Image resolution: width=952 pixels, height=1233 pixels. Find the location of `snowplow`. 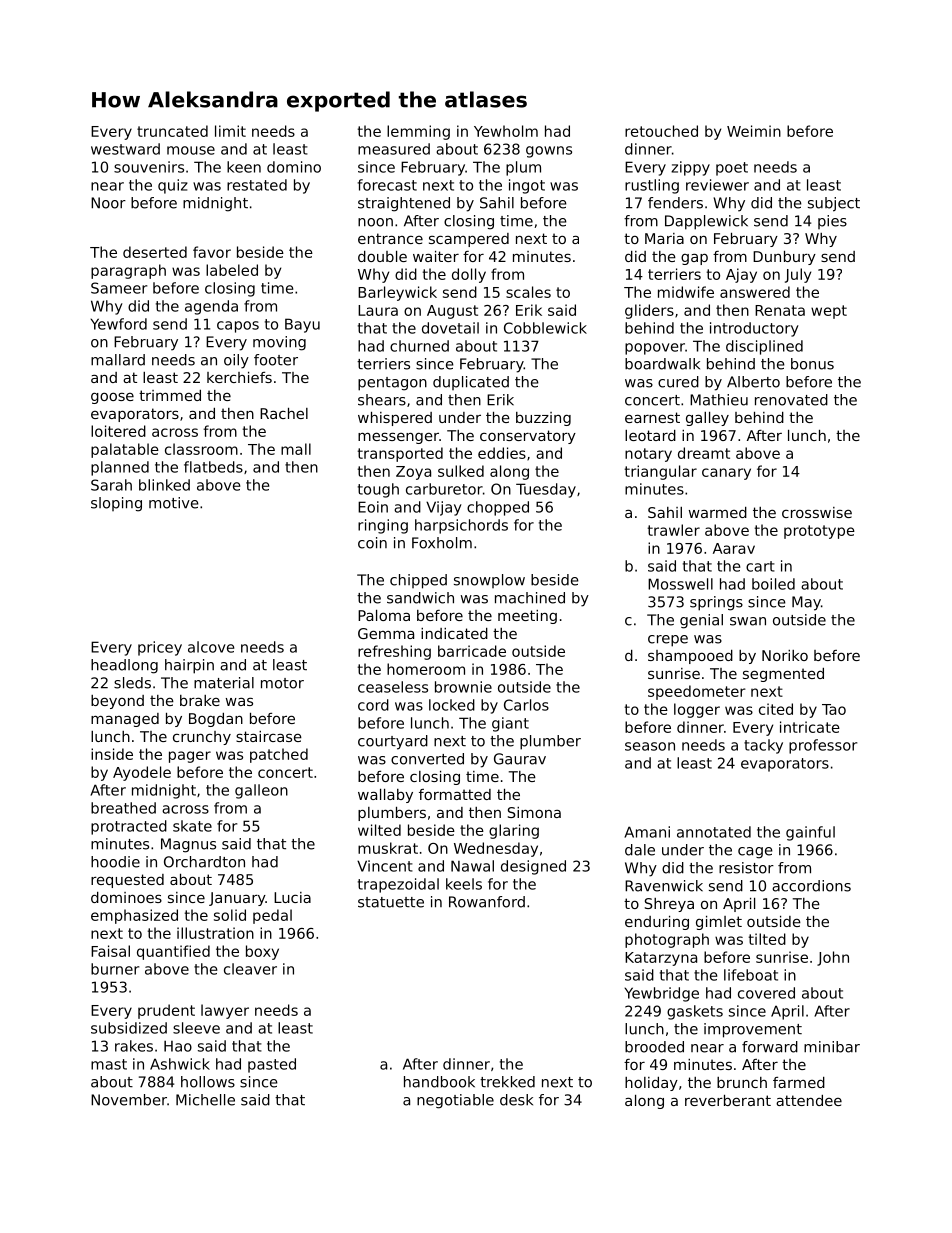

snowplow is located at coordinates (489, 581).
